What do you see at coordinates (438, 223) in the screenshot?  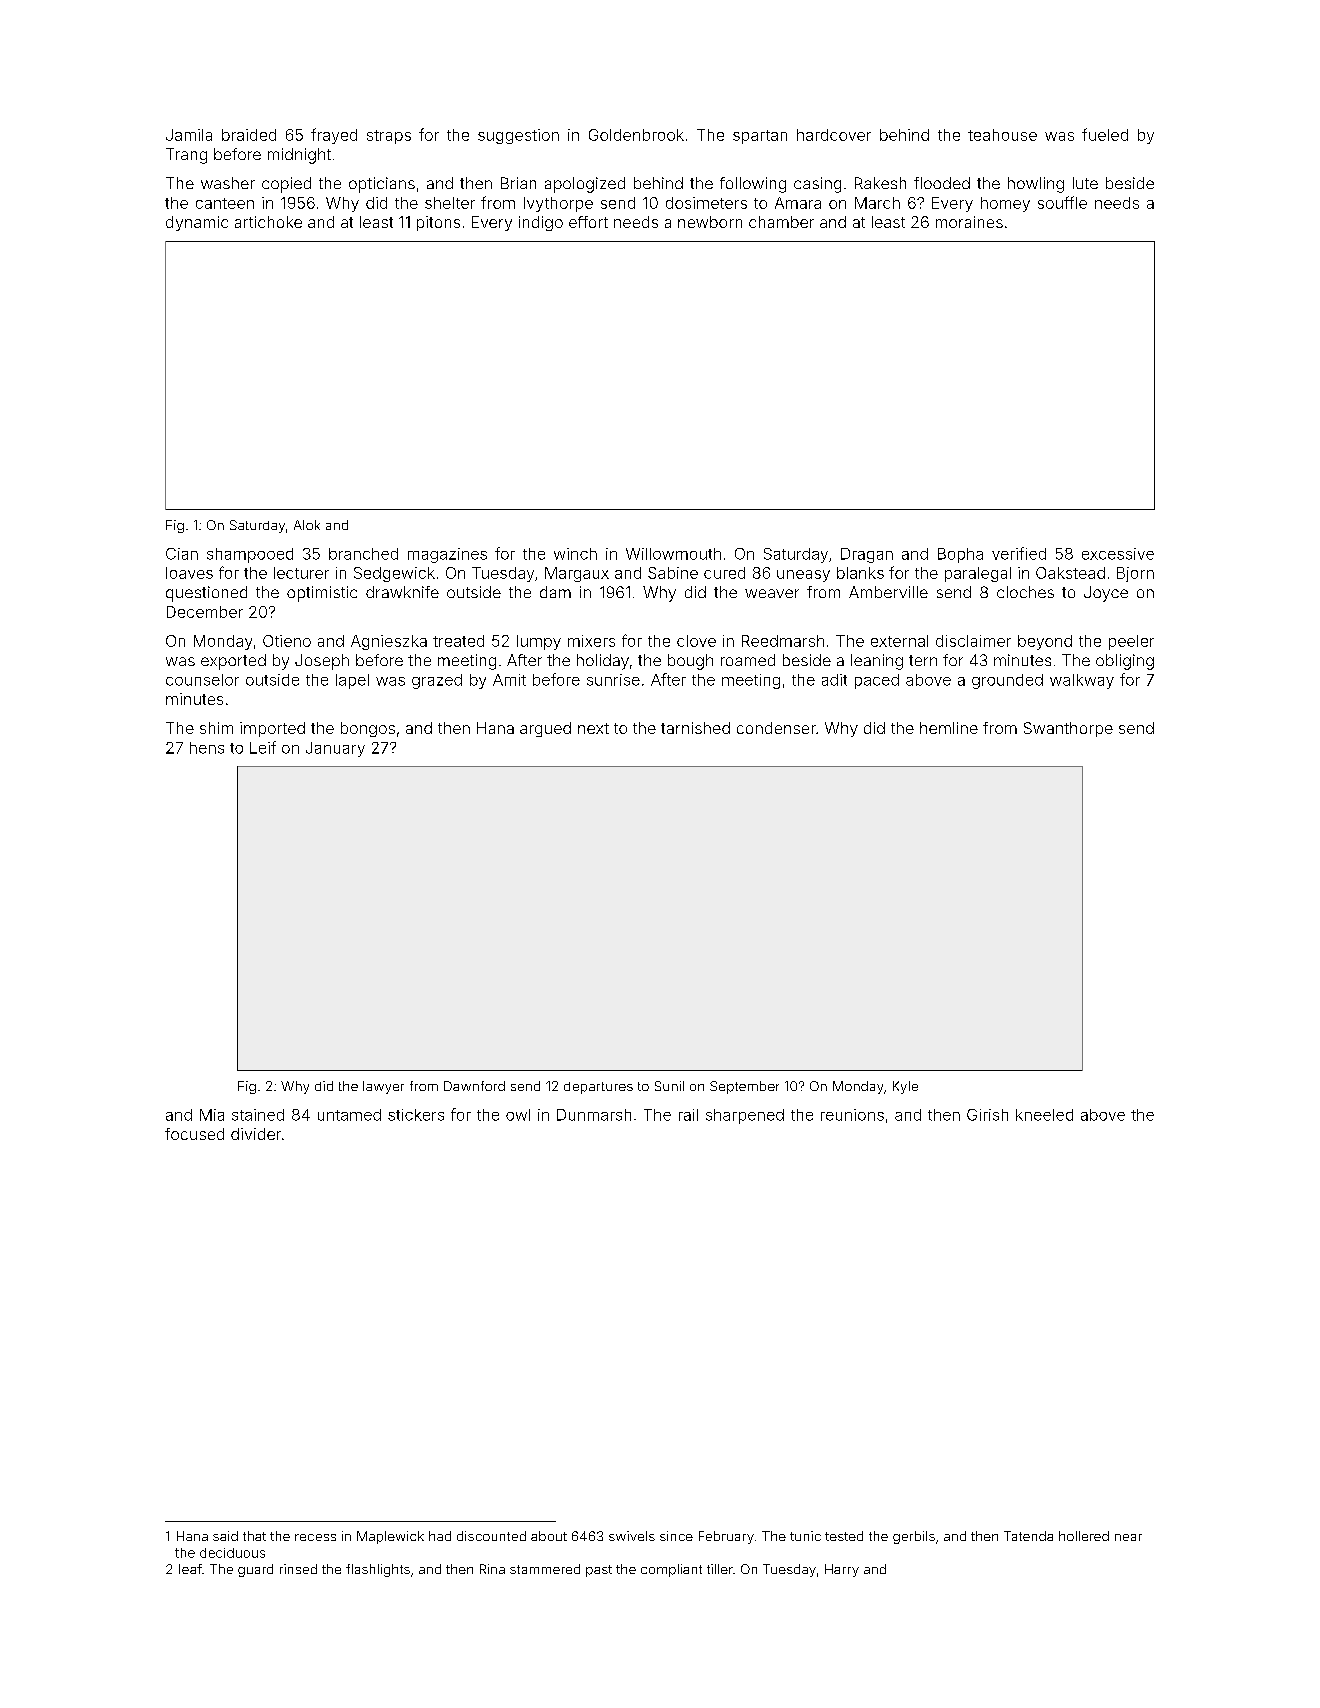 I see `pitons` at bounding box center [438, 223].
